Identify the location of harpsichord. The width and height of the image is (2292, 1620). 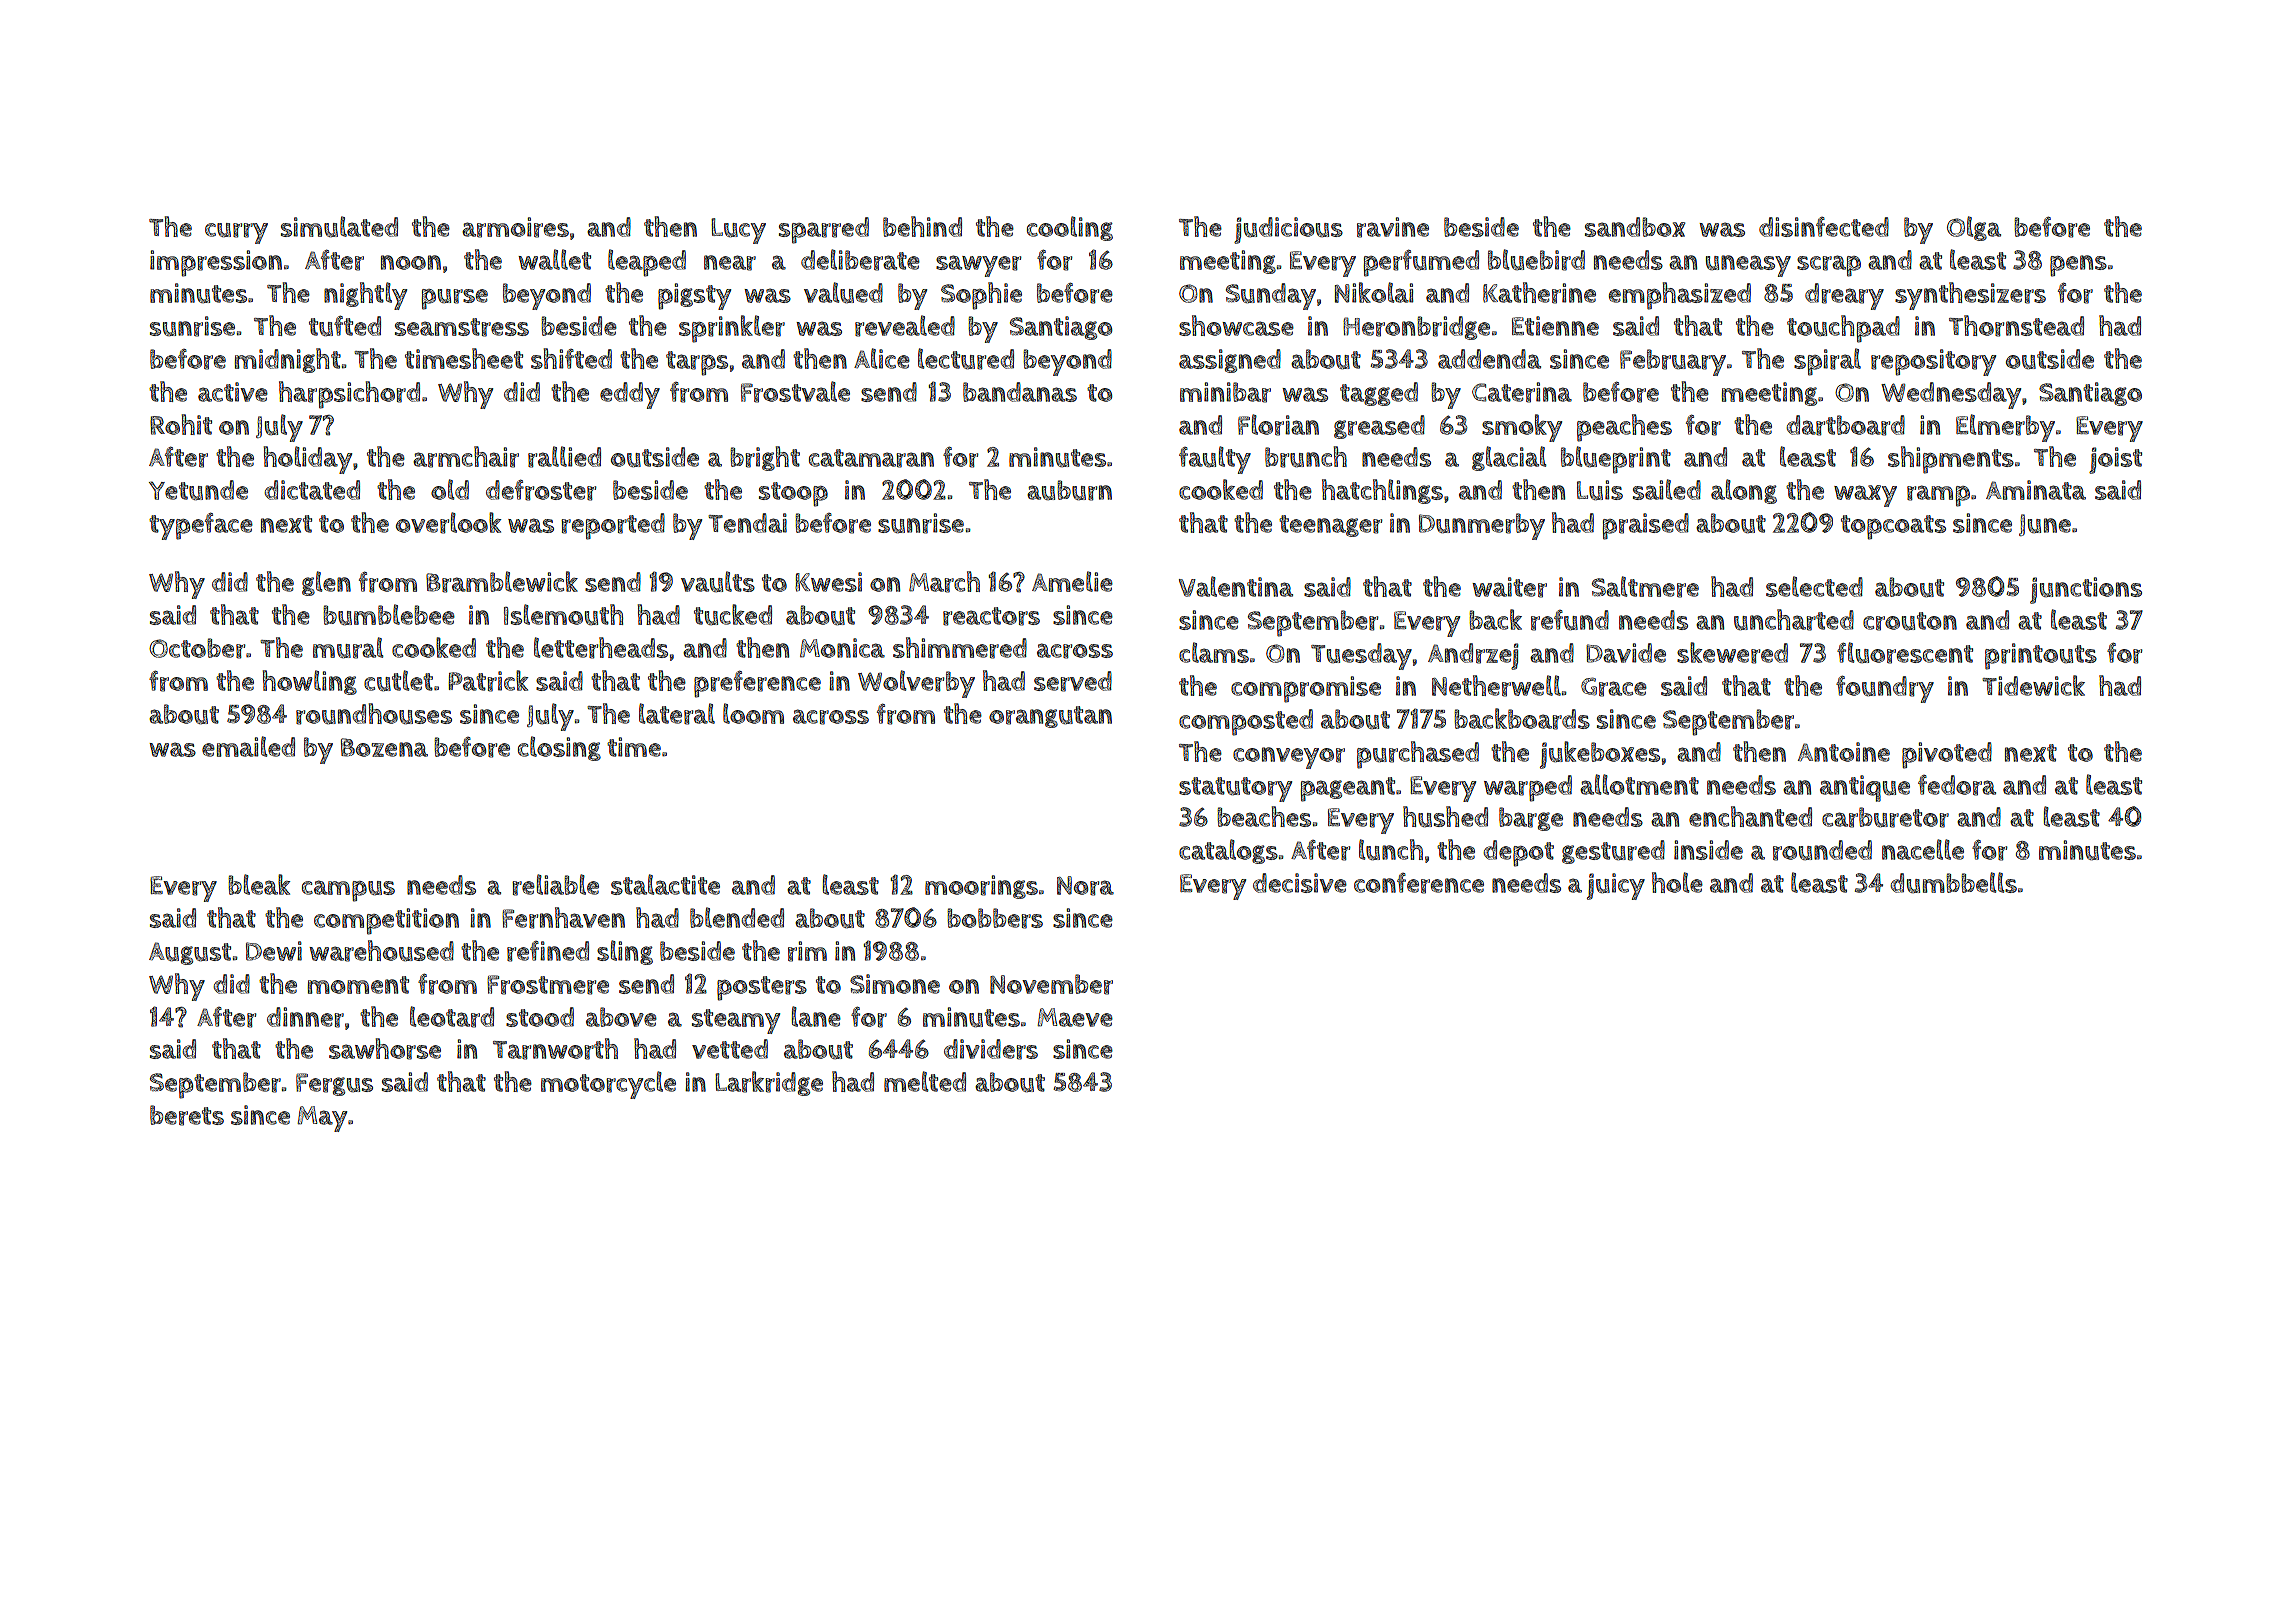
(349, 395).
